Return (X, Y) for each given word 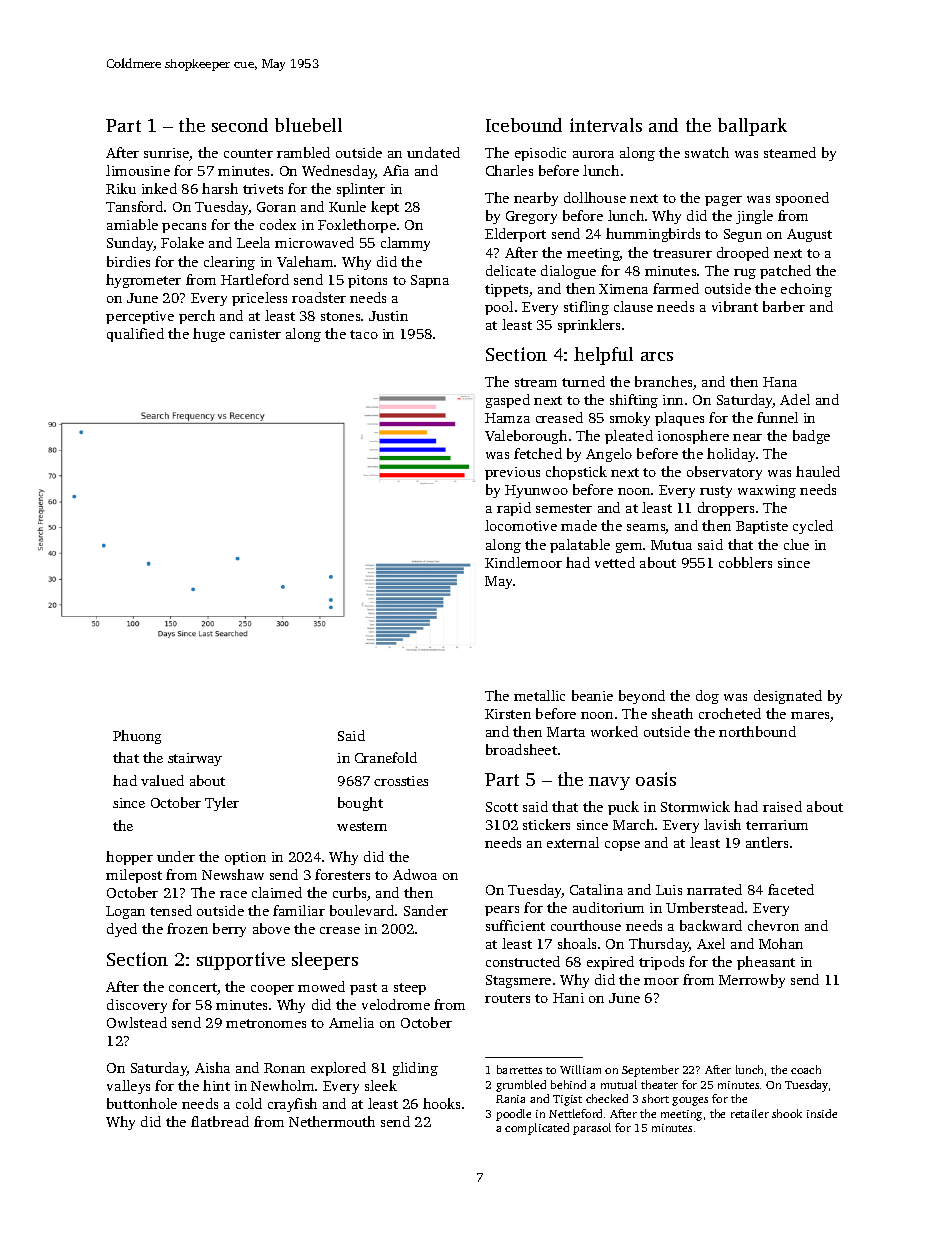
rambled (303, 152)
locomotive (521, 525)
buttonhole (142, 1103)
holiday (731, 455)
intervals (606, 125)
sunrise (167, 154)
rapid (514, 509)
